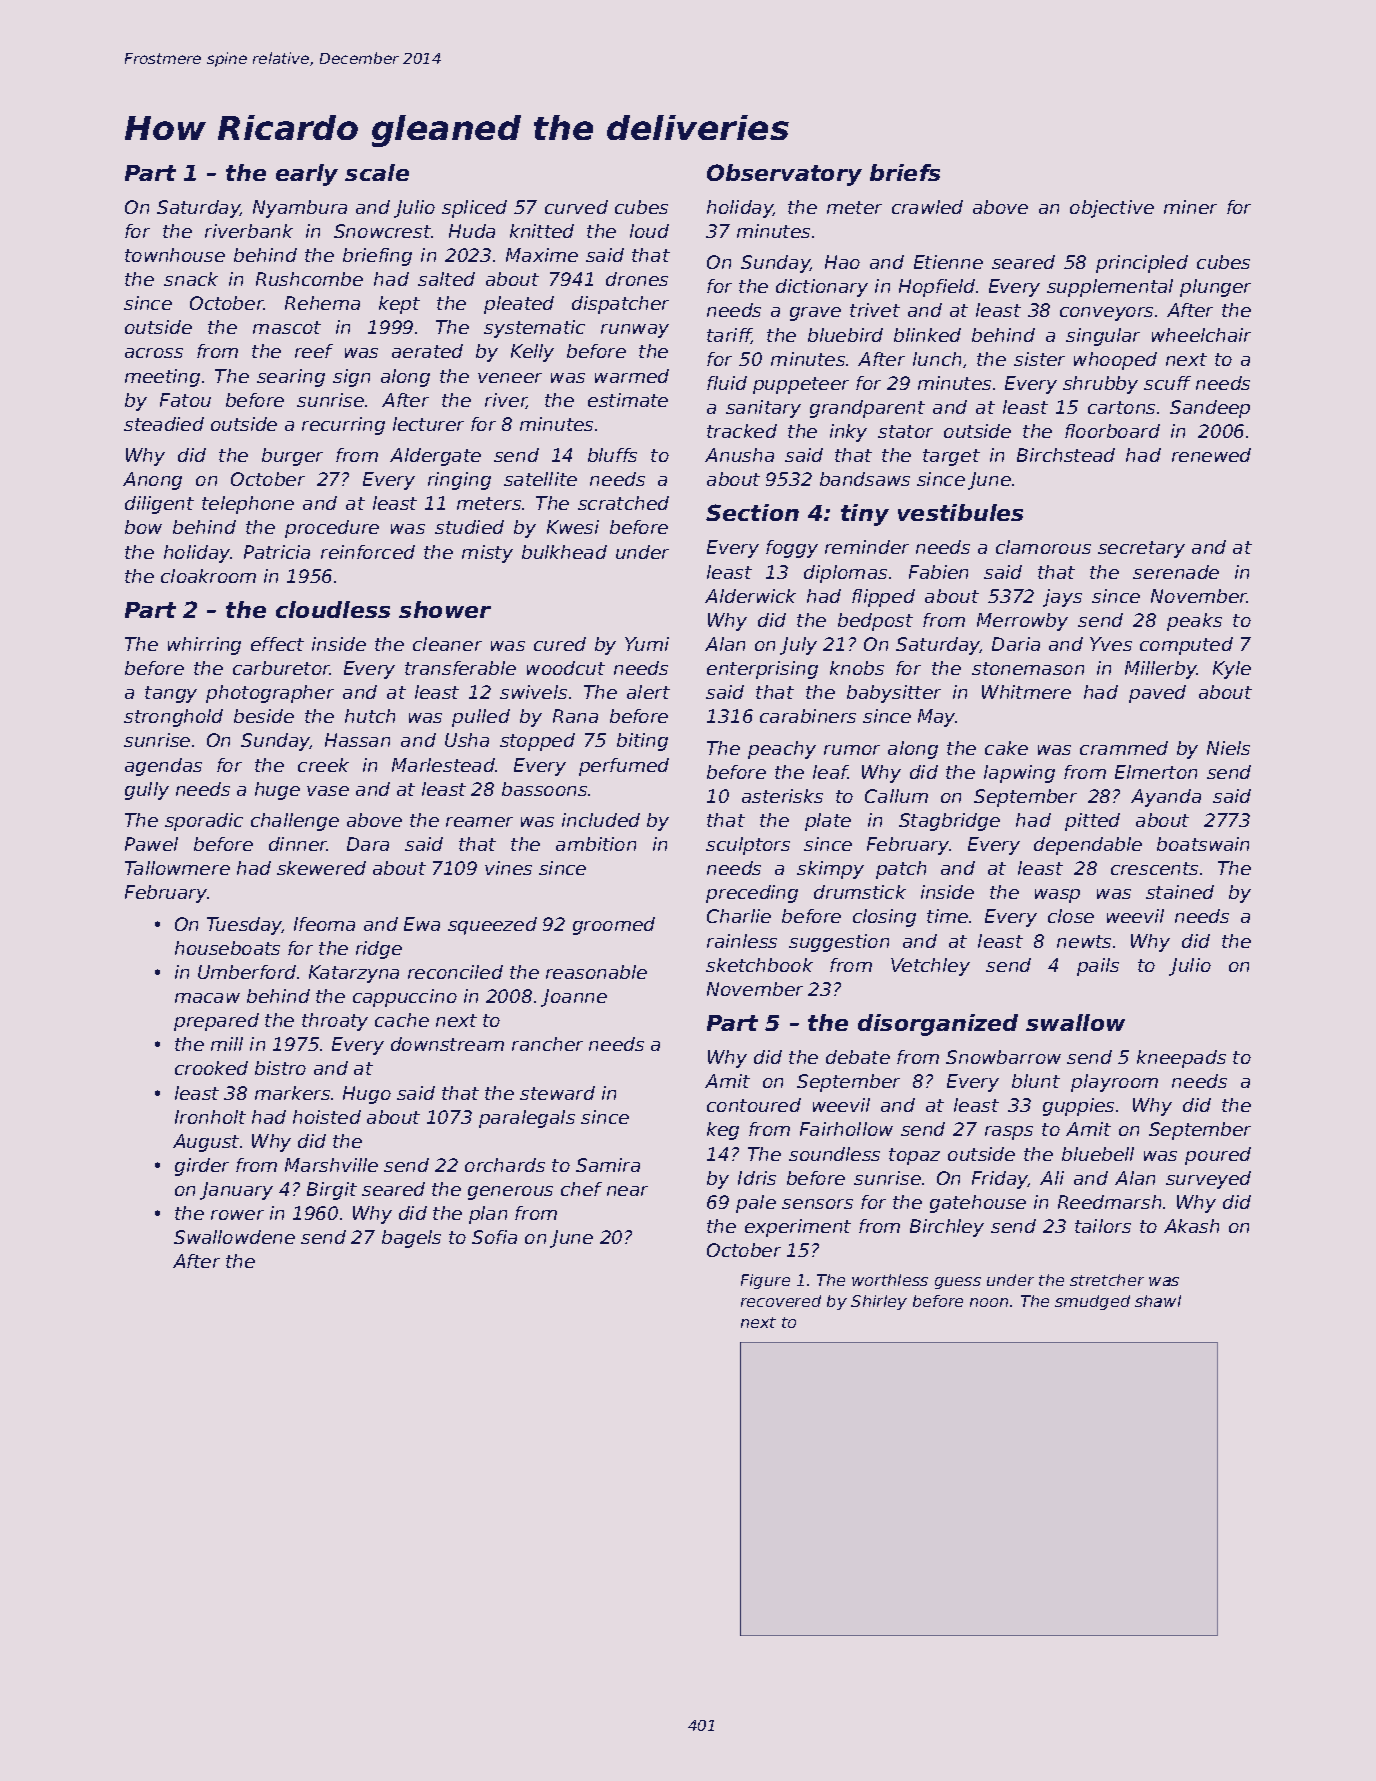 This screenshot has height=1781, width=1376. Describe the element at coordinates (574, 998) in the screenshot. I see `Joanne` at that location.
